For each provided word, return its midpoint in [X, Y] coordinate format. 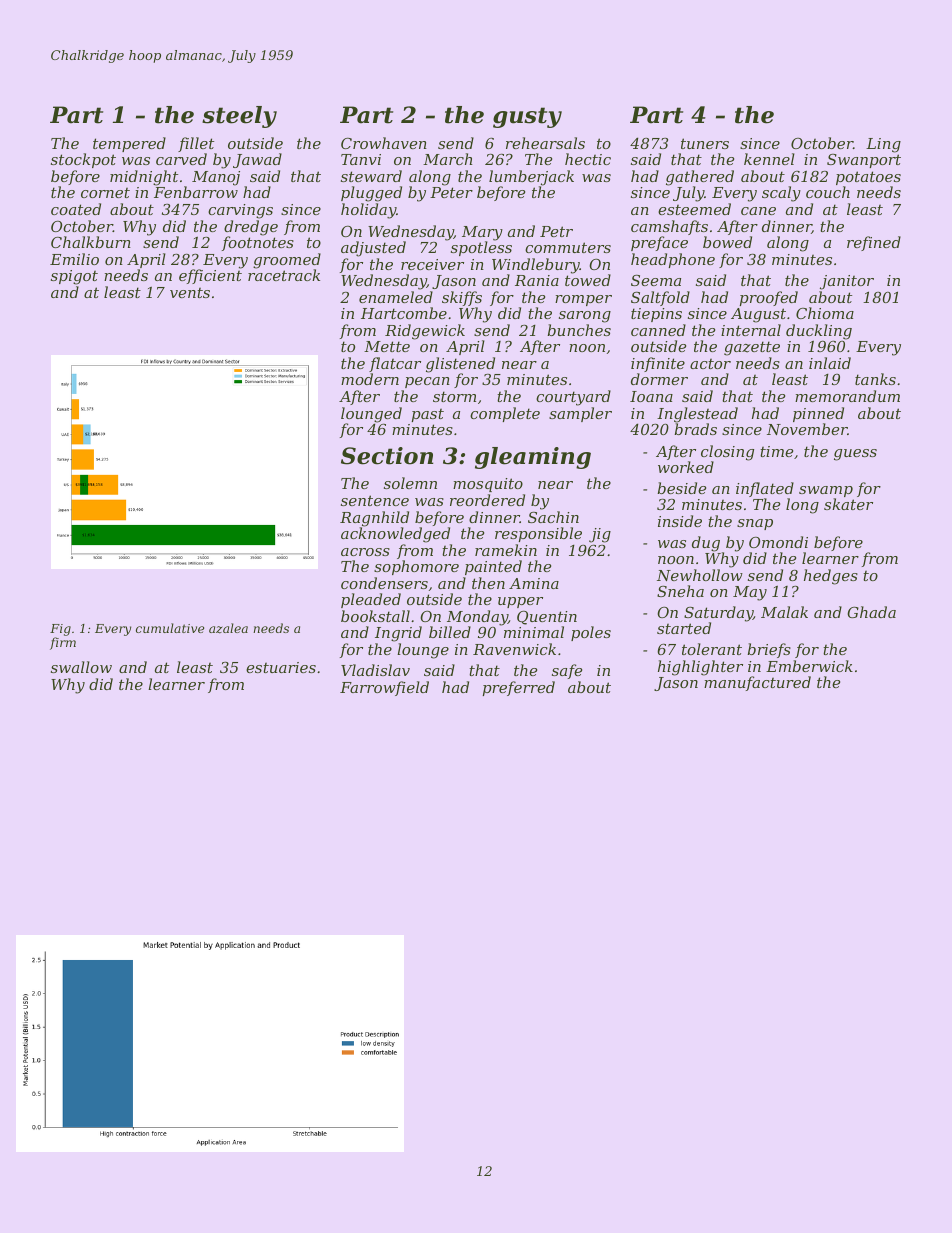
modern [370, 379]
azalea [228, 628]
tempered [129, 144]
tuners [705, 143]
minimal [534, 632]
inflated [765, 489]
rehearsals [545, 143]
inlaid [830, 363]
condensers [384, 583]
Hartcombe [404, 313]
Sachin [553, 517]
